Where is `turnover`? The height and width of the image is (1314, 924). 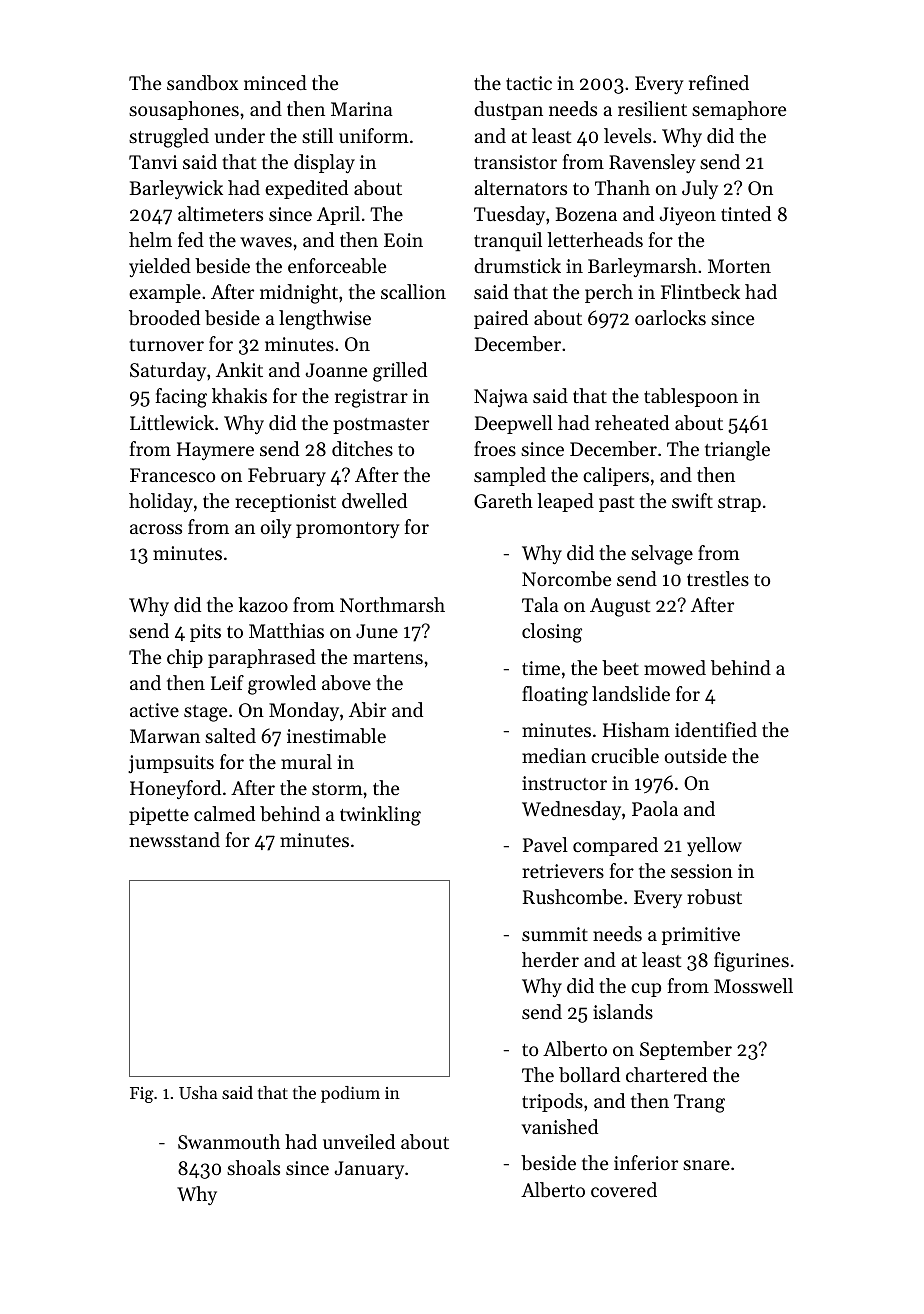
turnover is located at coordinates (167, 345).
